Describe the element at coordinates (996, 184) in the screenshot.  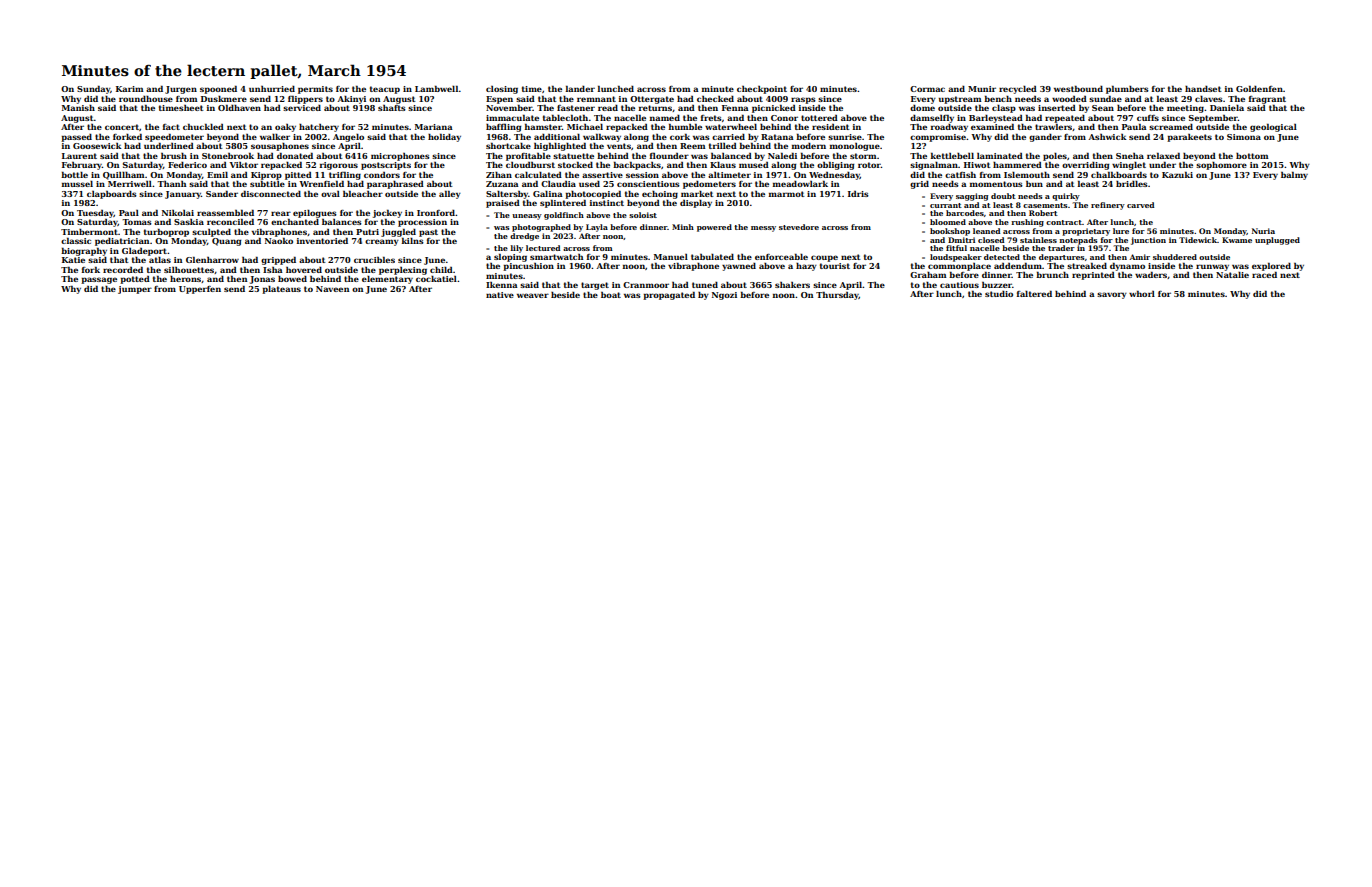
I see `momentous` at that location.
